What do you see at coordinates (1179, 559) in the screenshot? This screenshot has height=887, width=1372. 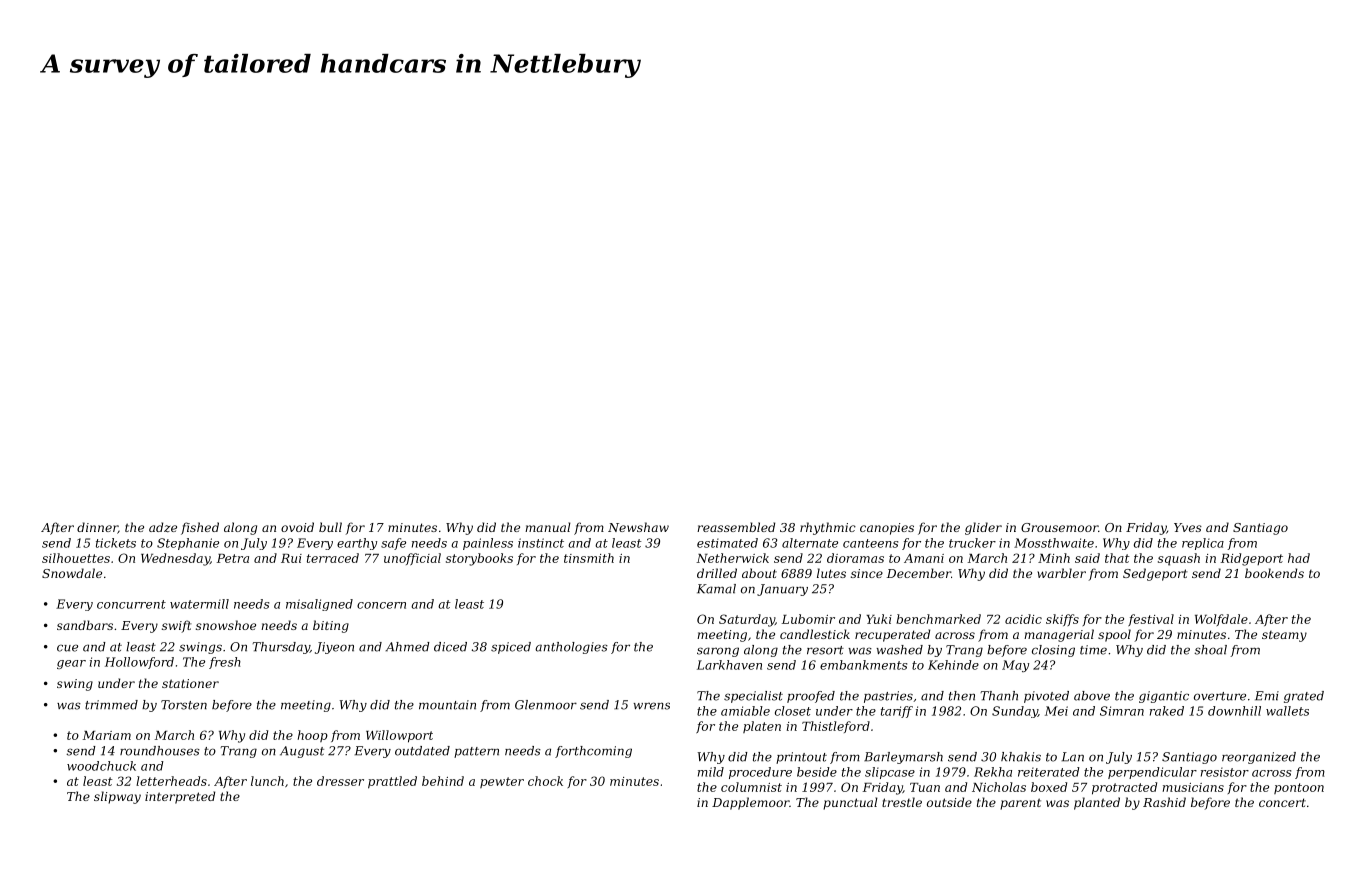 I see `squash` at bounding box center [1179, 559].
